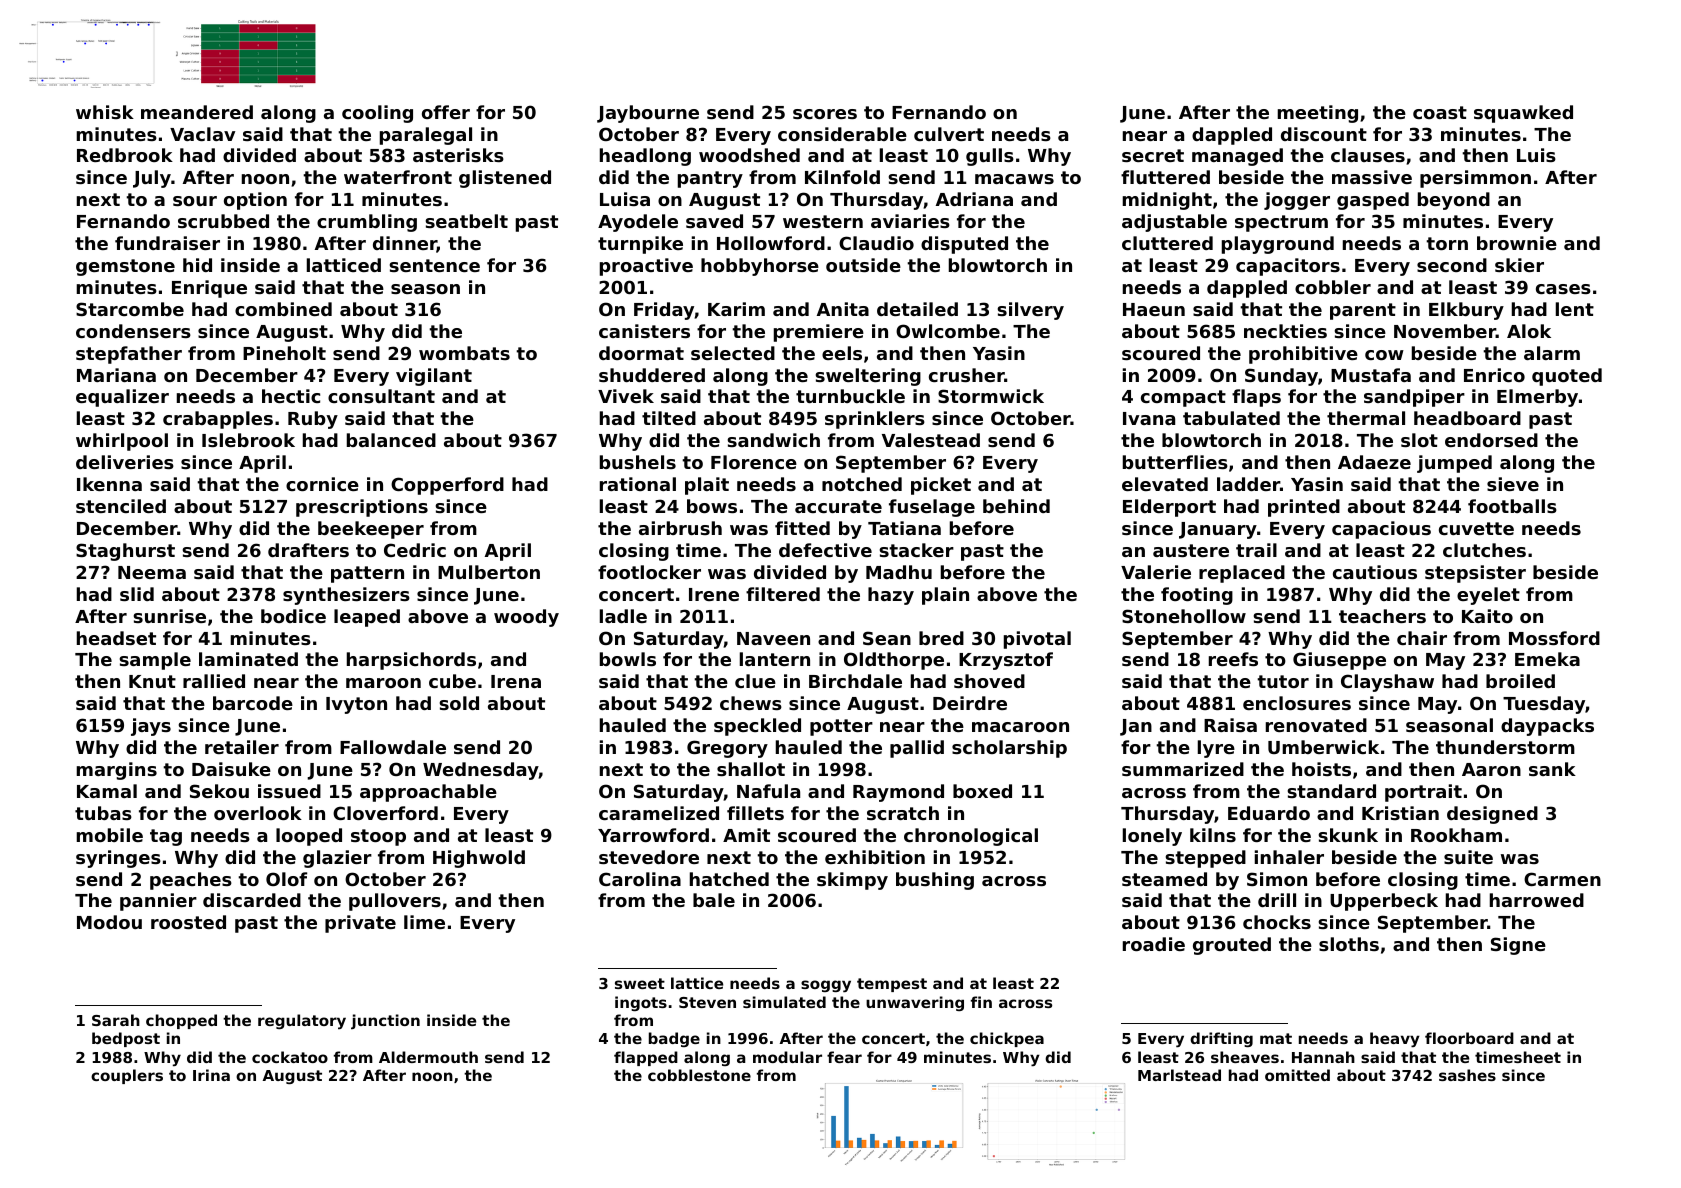 This screenshot has height=1188, width=1681. I want to click on couplers, so click(127, 1076).
